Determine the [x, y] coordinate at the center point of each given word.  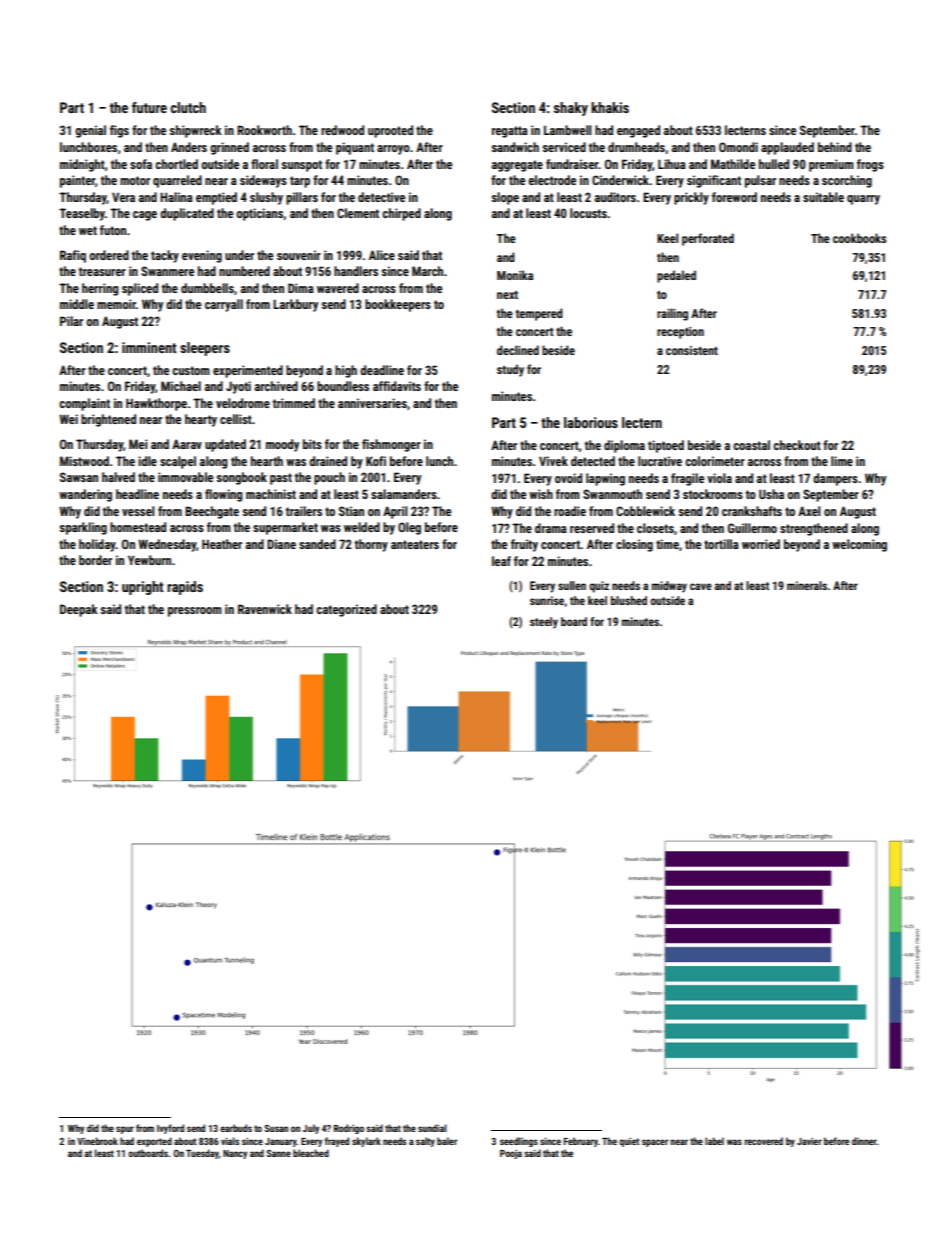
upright [142, 588]
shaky [571, 109]
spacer [655, 1143]
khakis [610, 107]
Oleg [409, 528]
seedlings [519, 1142]
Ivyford [170, 1129]
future [149, 107]
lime [842, 461]
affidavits [397, 386]
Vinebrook [97, 1141]
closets [655, 528]
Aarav [187, 444]
